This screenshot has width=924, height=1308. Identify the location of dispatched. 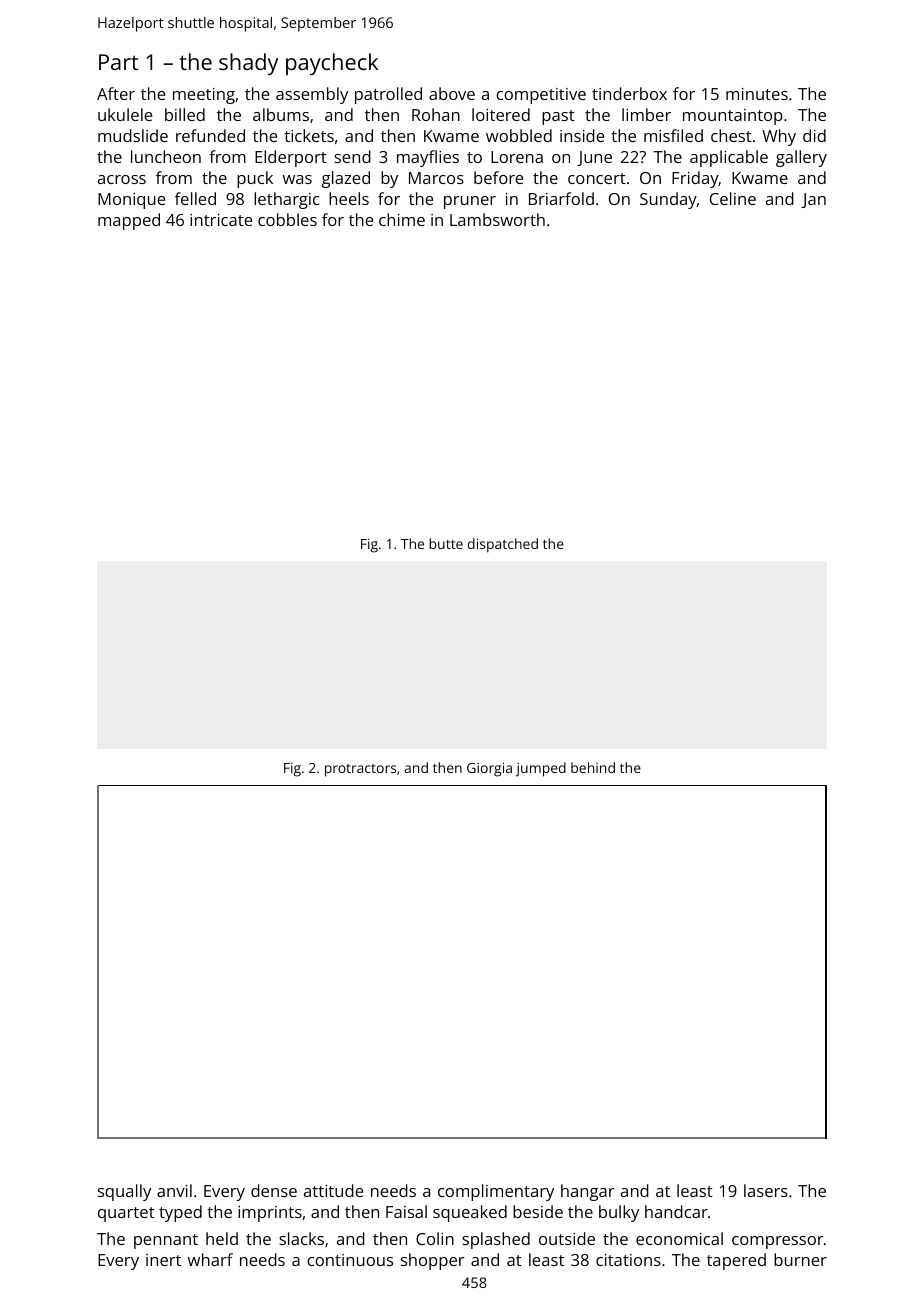
(503, 545).
